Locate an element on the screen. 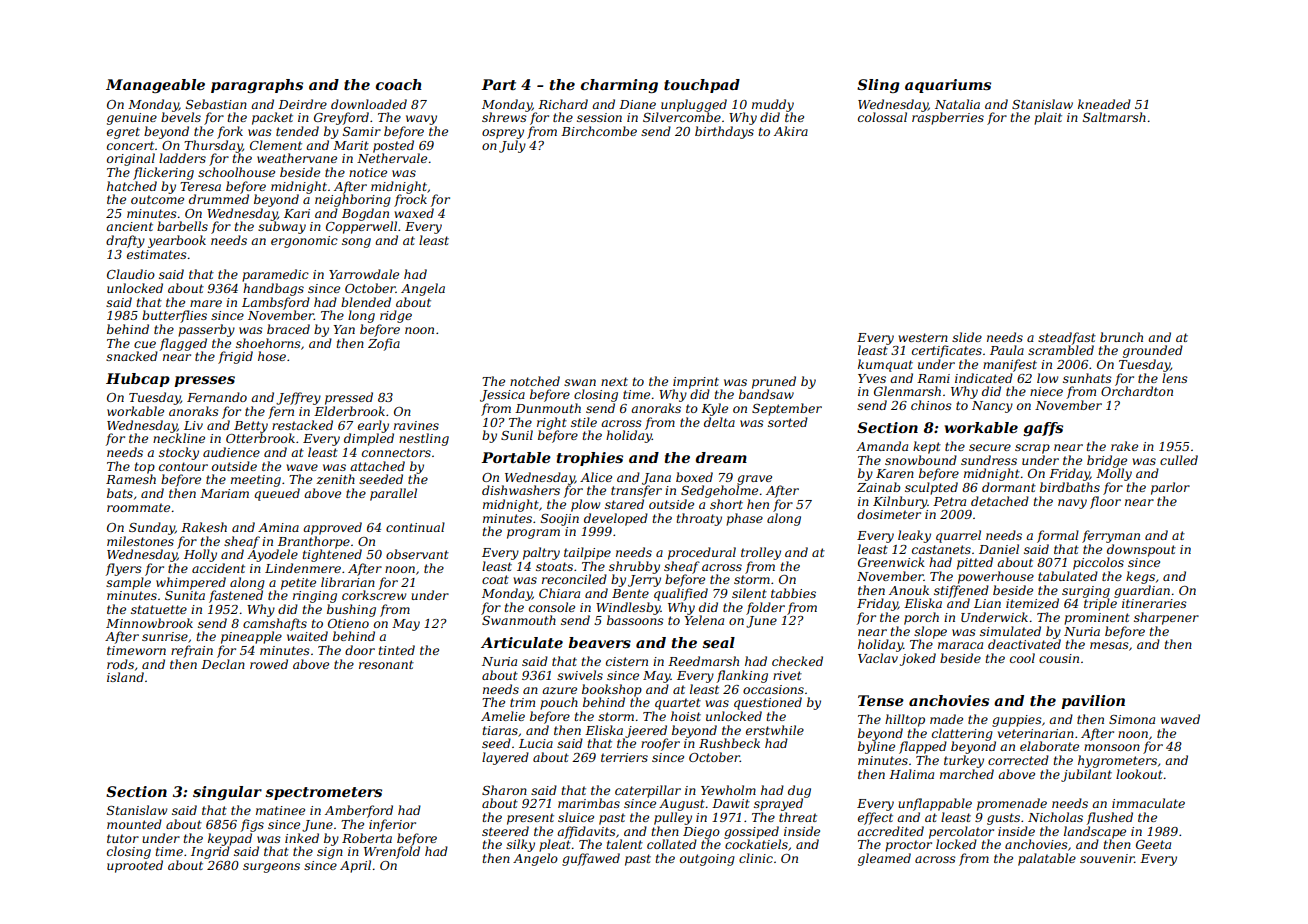  Part is located at coordinates (498, 84).
